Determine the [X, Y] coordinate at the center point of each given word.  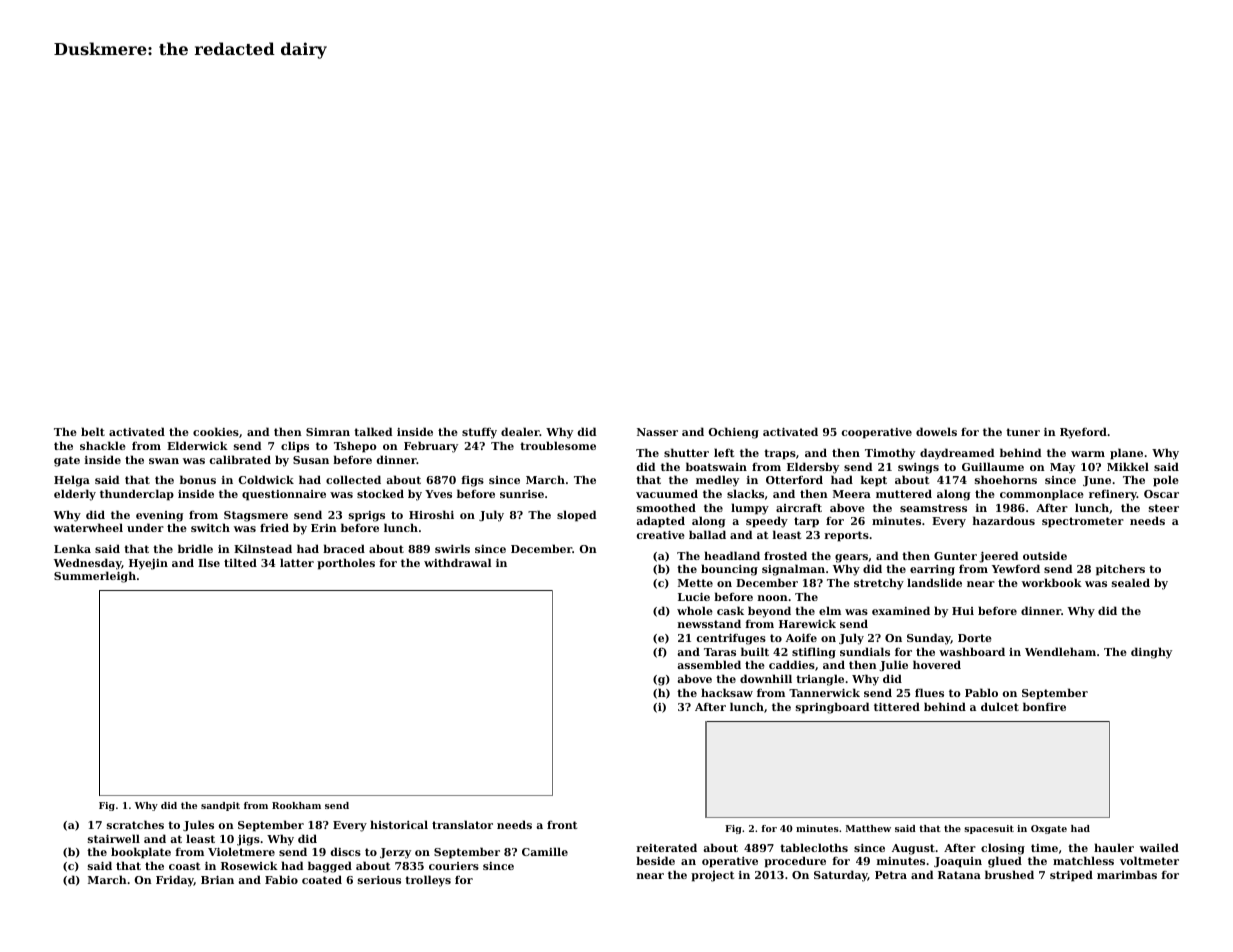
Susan [311, 460]
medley [717, 481]
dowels [936, 431]
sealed [1131, 582]
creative [661, 535]
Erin [324, 528]
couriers [454, 866]
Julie [893, 665]
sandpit [220, 806]
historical [399, 824]
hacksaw [727, 692]
